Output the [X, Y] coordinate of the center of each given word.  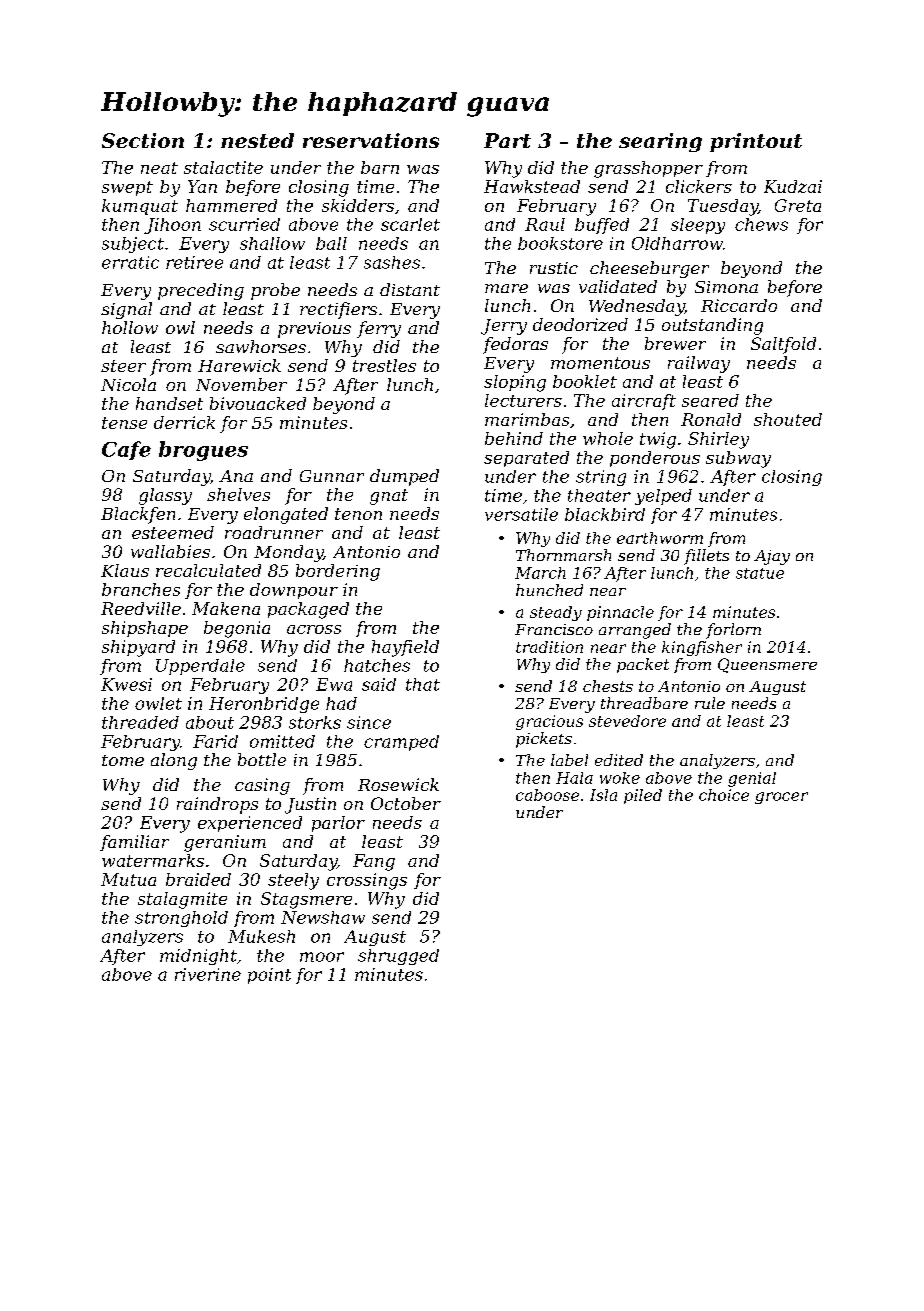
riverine [208, 974]
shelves [238, 494]
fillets [706, 557]
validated [618, 286]
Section [143, 140]
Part [507, 140]
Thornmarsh [563, 555]
